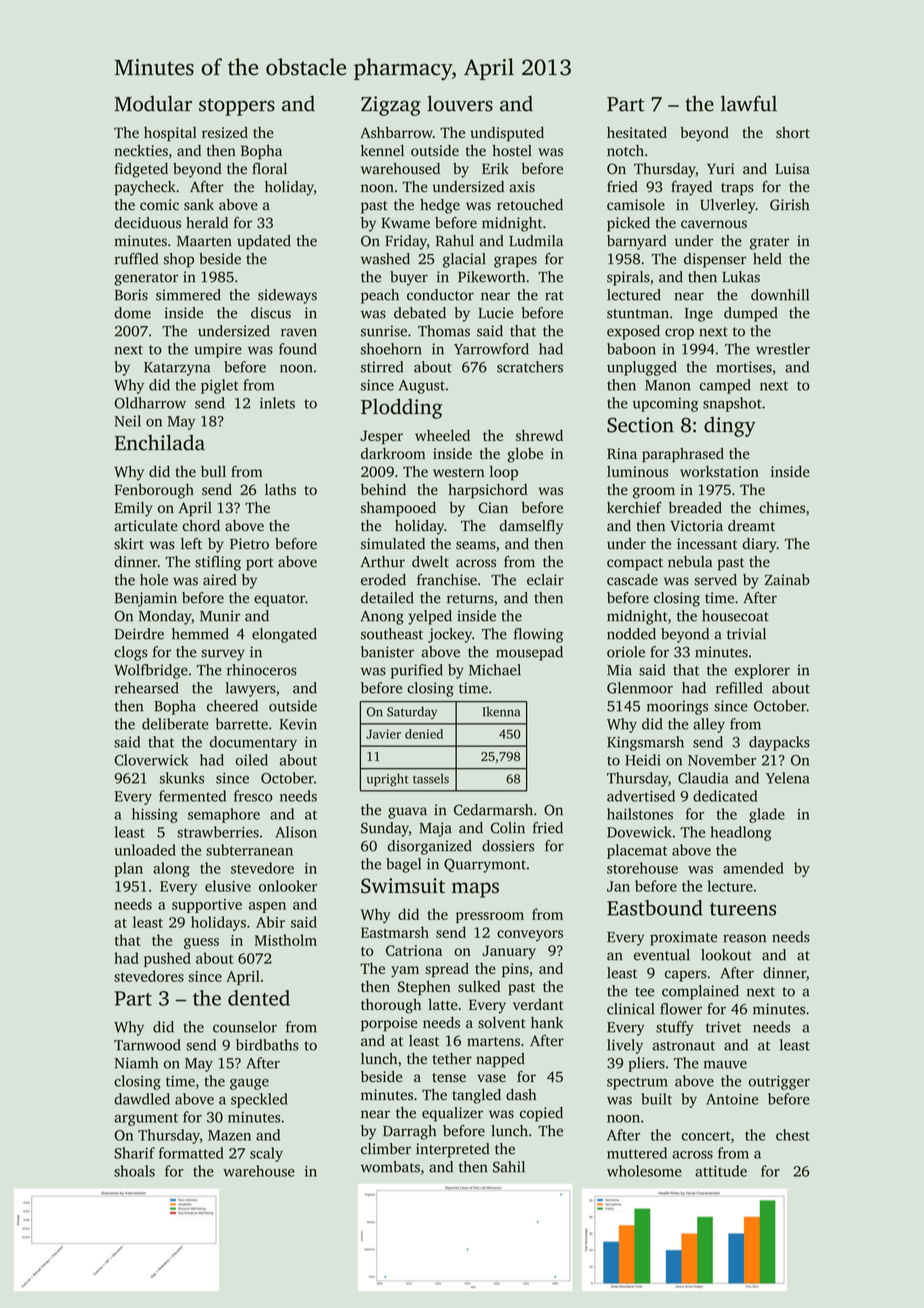 This image has height=1308, width=924. Describe the element at coordinates (476, 1096) in the image. I see `tangled` at that location.
